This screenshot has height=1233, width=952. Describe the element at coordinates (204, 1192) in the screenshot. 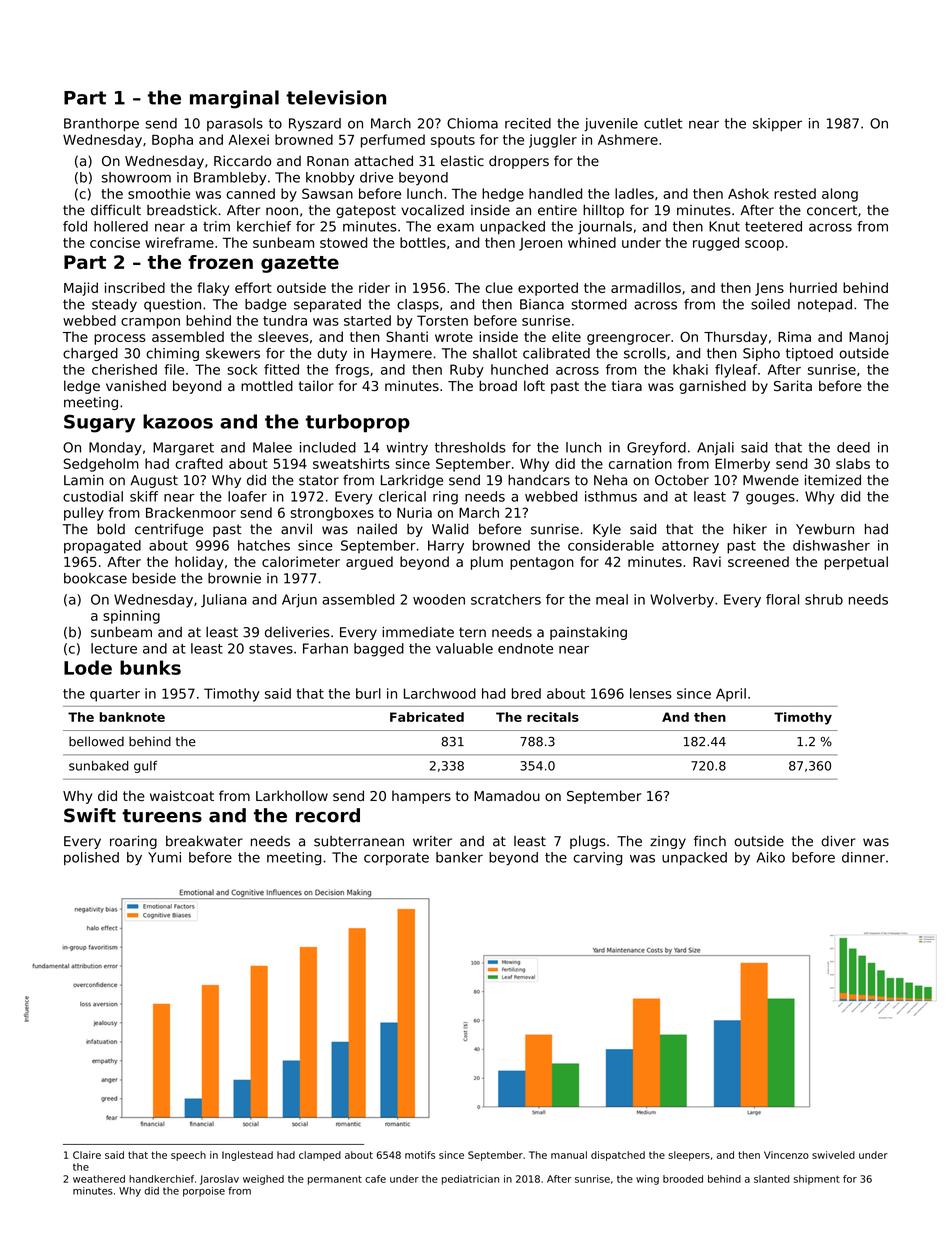

I see `porpoise` at that location.
